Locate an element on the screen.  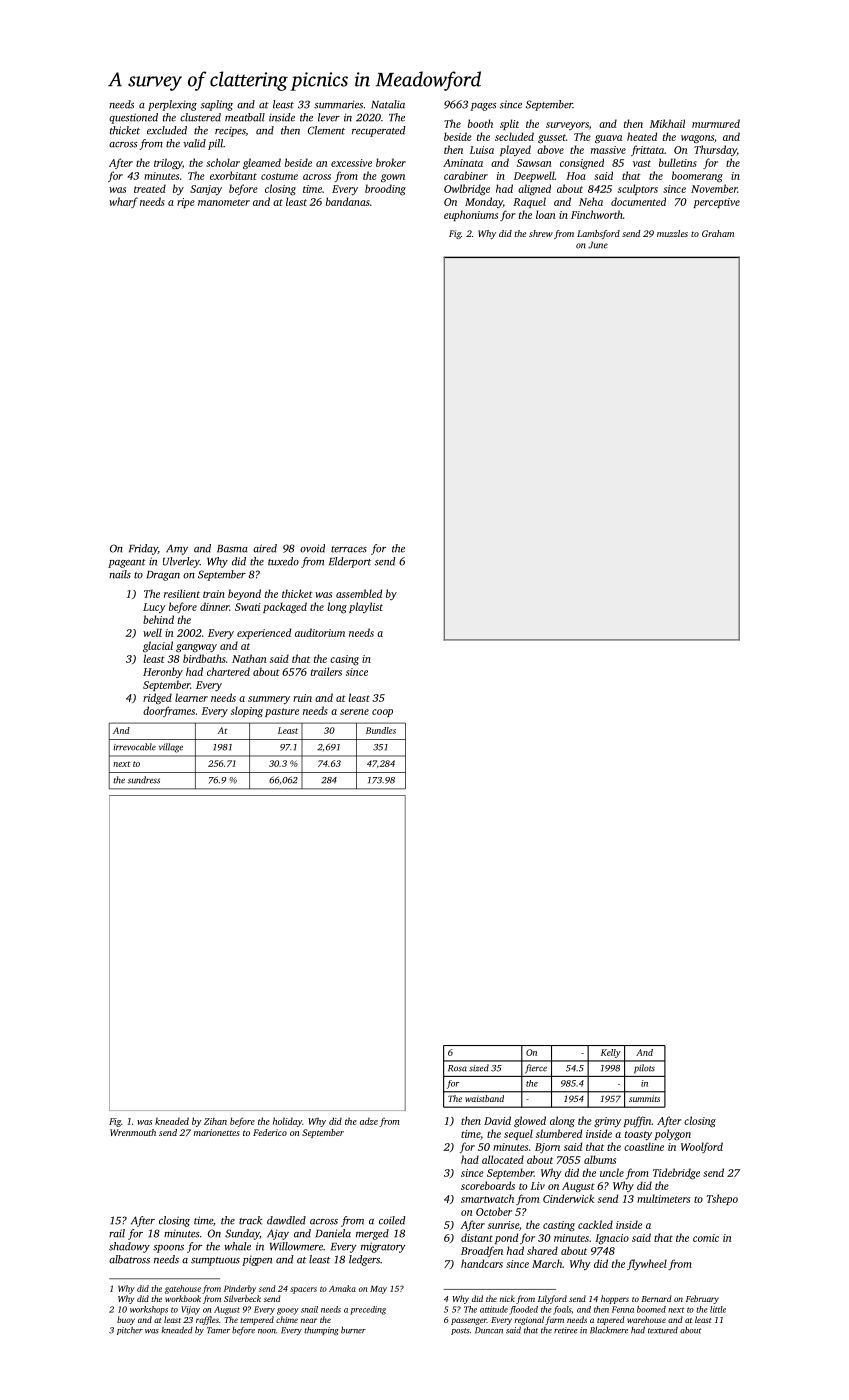
train is located at coordinates (214, 594).
